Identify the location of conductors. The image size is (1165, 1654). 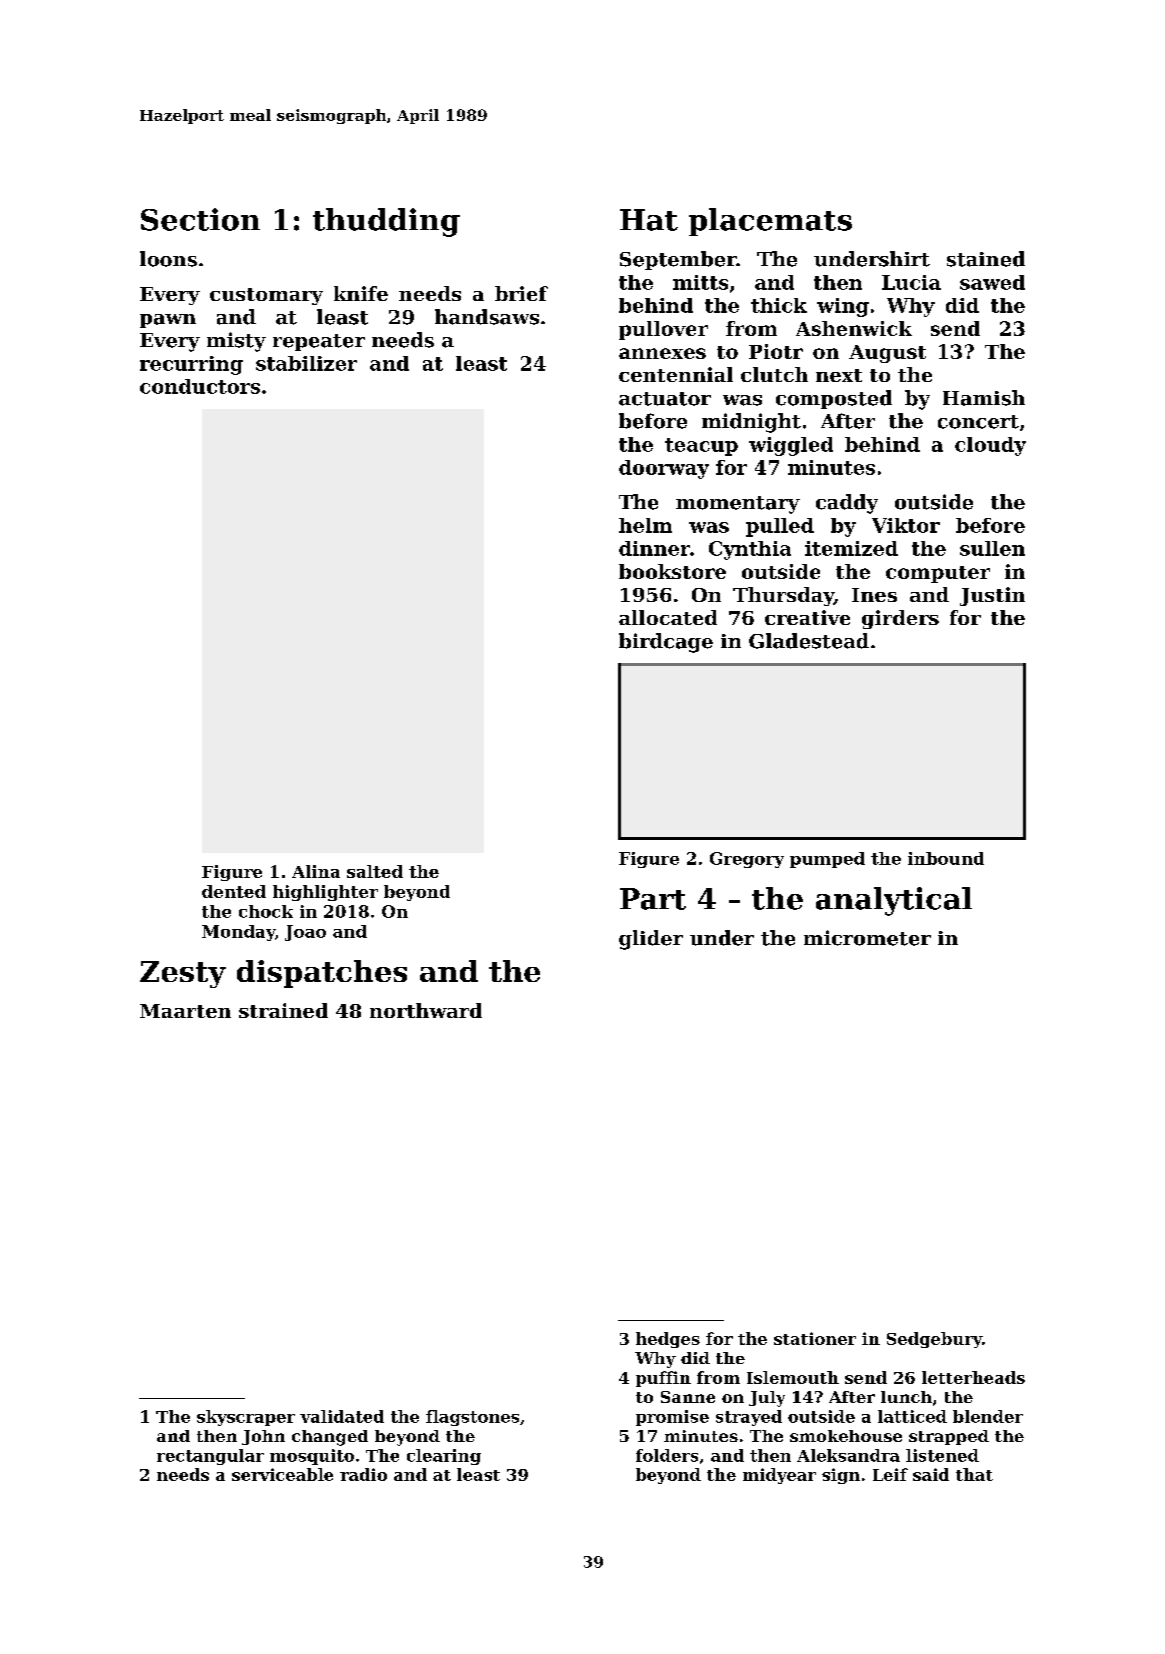
(200, 386).
